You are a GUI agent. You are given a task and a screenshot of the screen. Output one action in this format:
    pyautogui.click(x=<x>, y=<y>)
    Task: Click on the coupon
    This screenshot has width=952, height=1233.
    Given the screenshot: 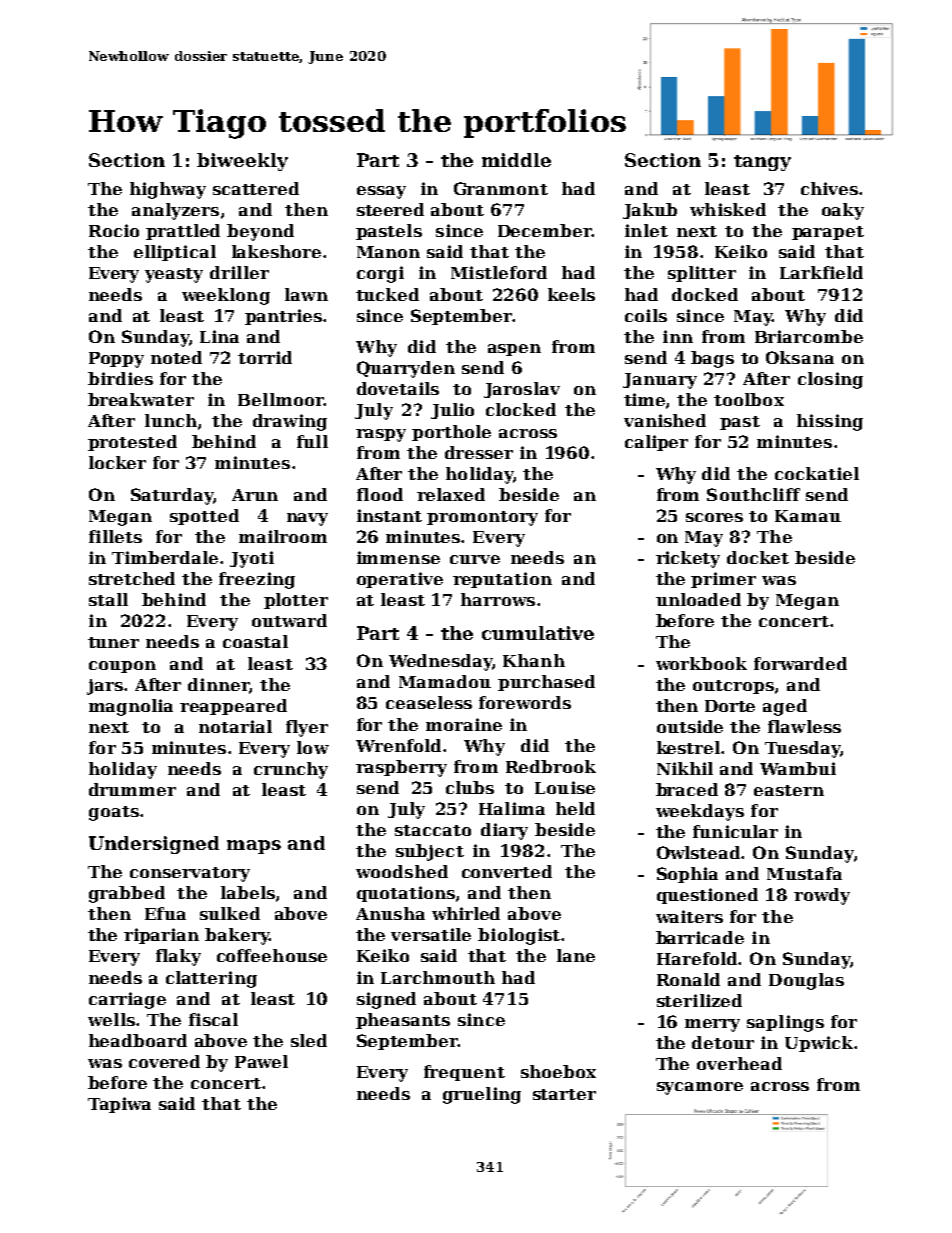 What is the action you would take?
    pyautogui.click(x=122, y=667)
